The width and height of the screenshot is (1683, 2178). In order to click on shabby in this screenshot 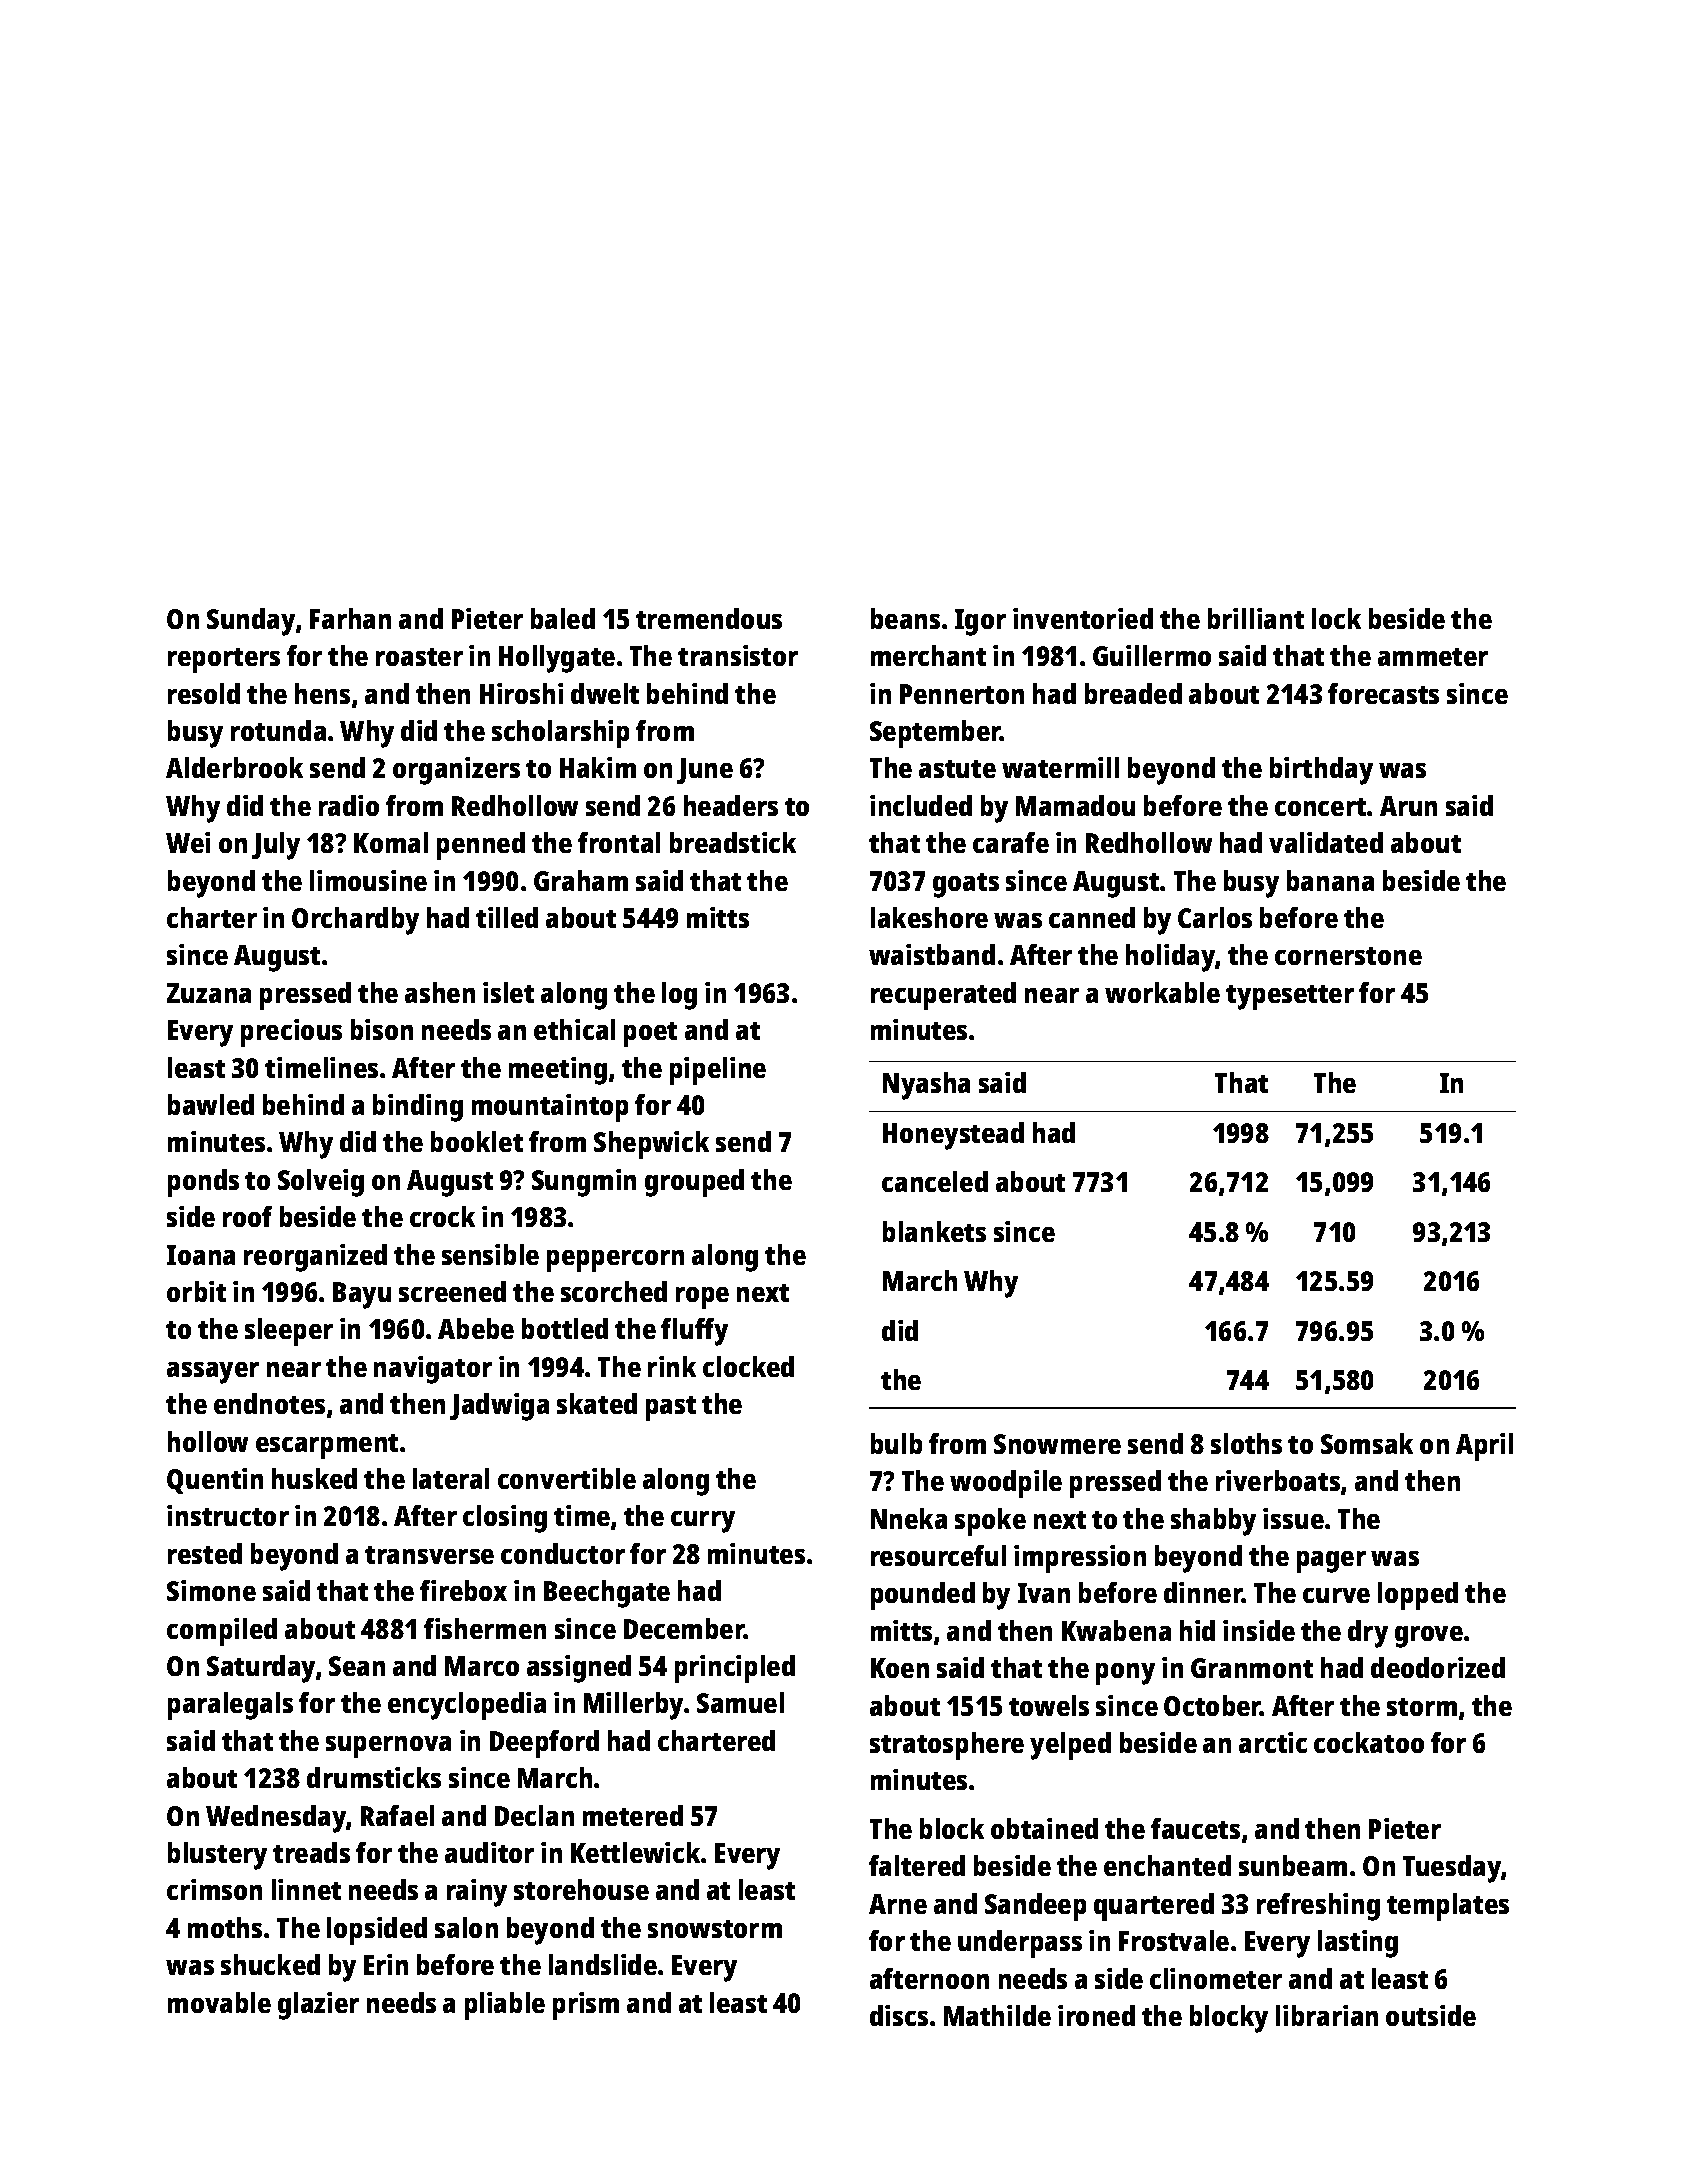, I will do `click(1213, 1522)`.
